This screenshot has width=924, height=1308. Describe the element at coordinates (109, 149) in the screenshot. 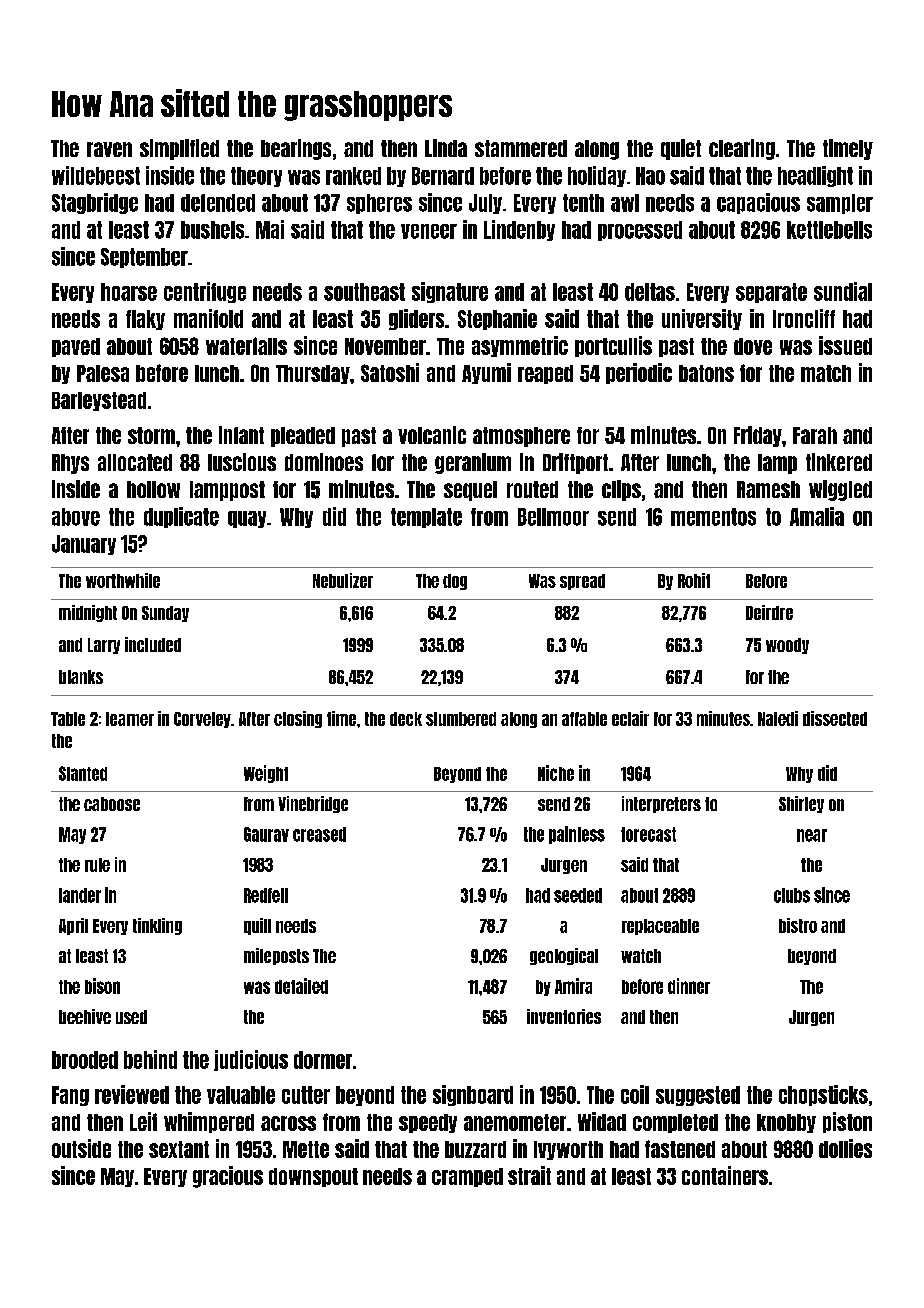

I see `raven` at that location.
